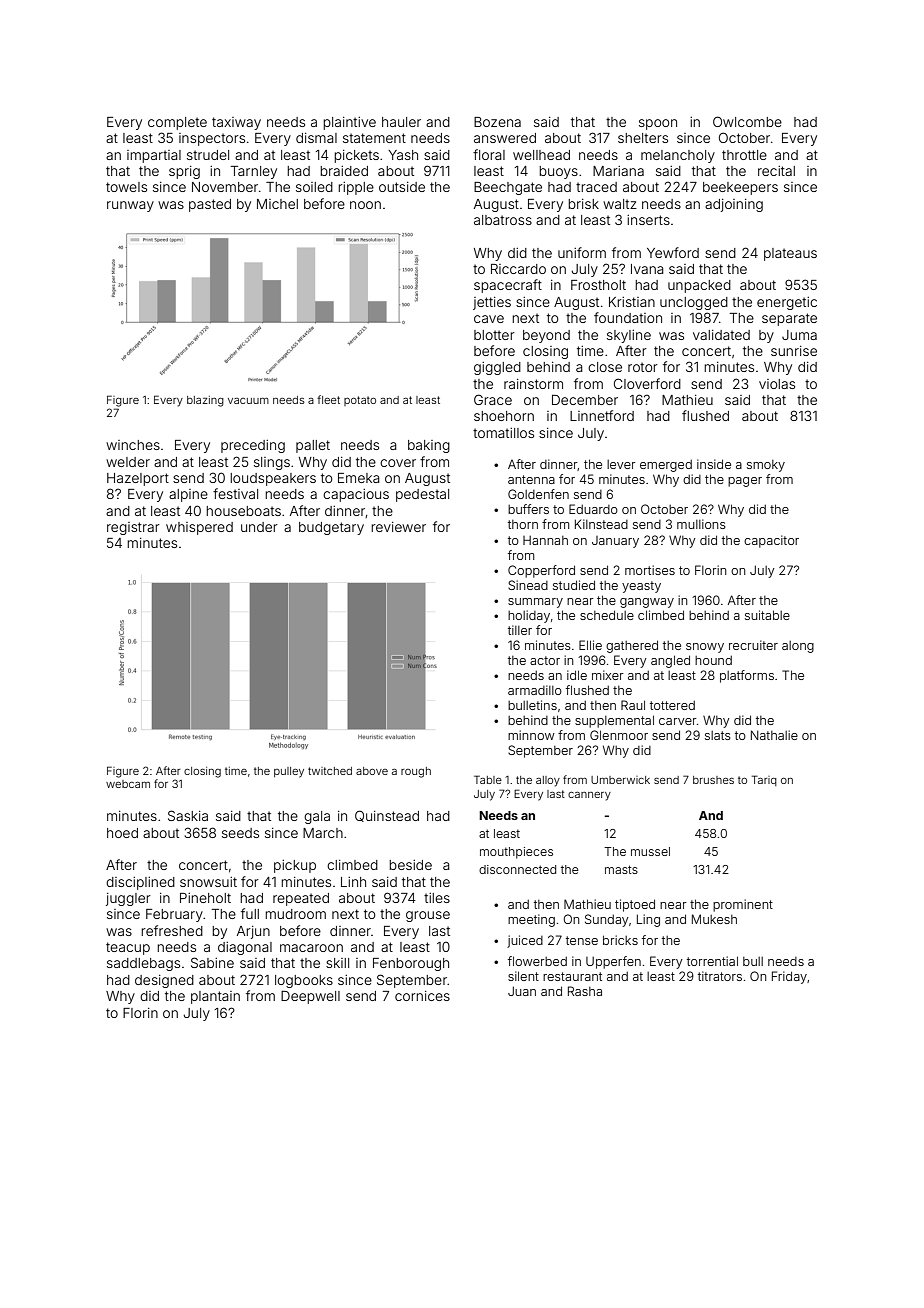 The image size is (924, 1308). I want to click on refreshed, so click(172, 930).
